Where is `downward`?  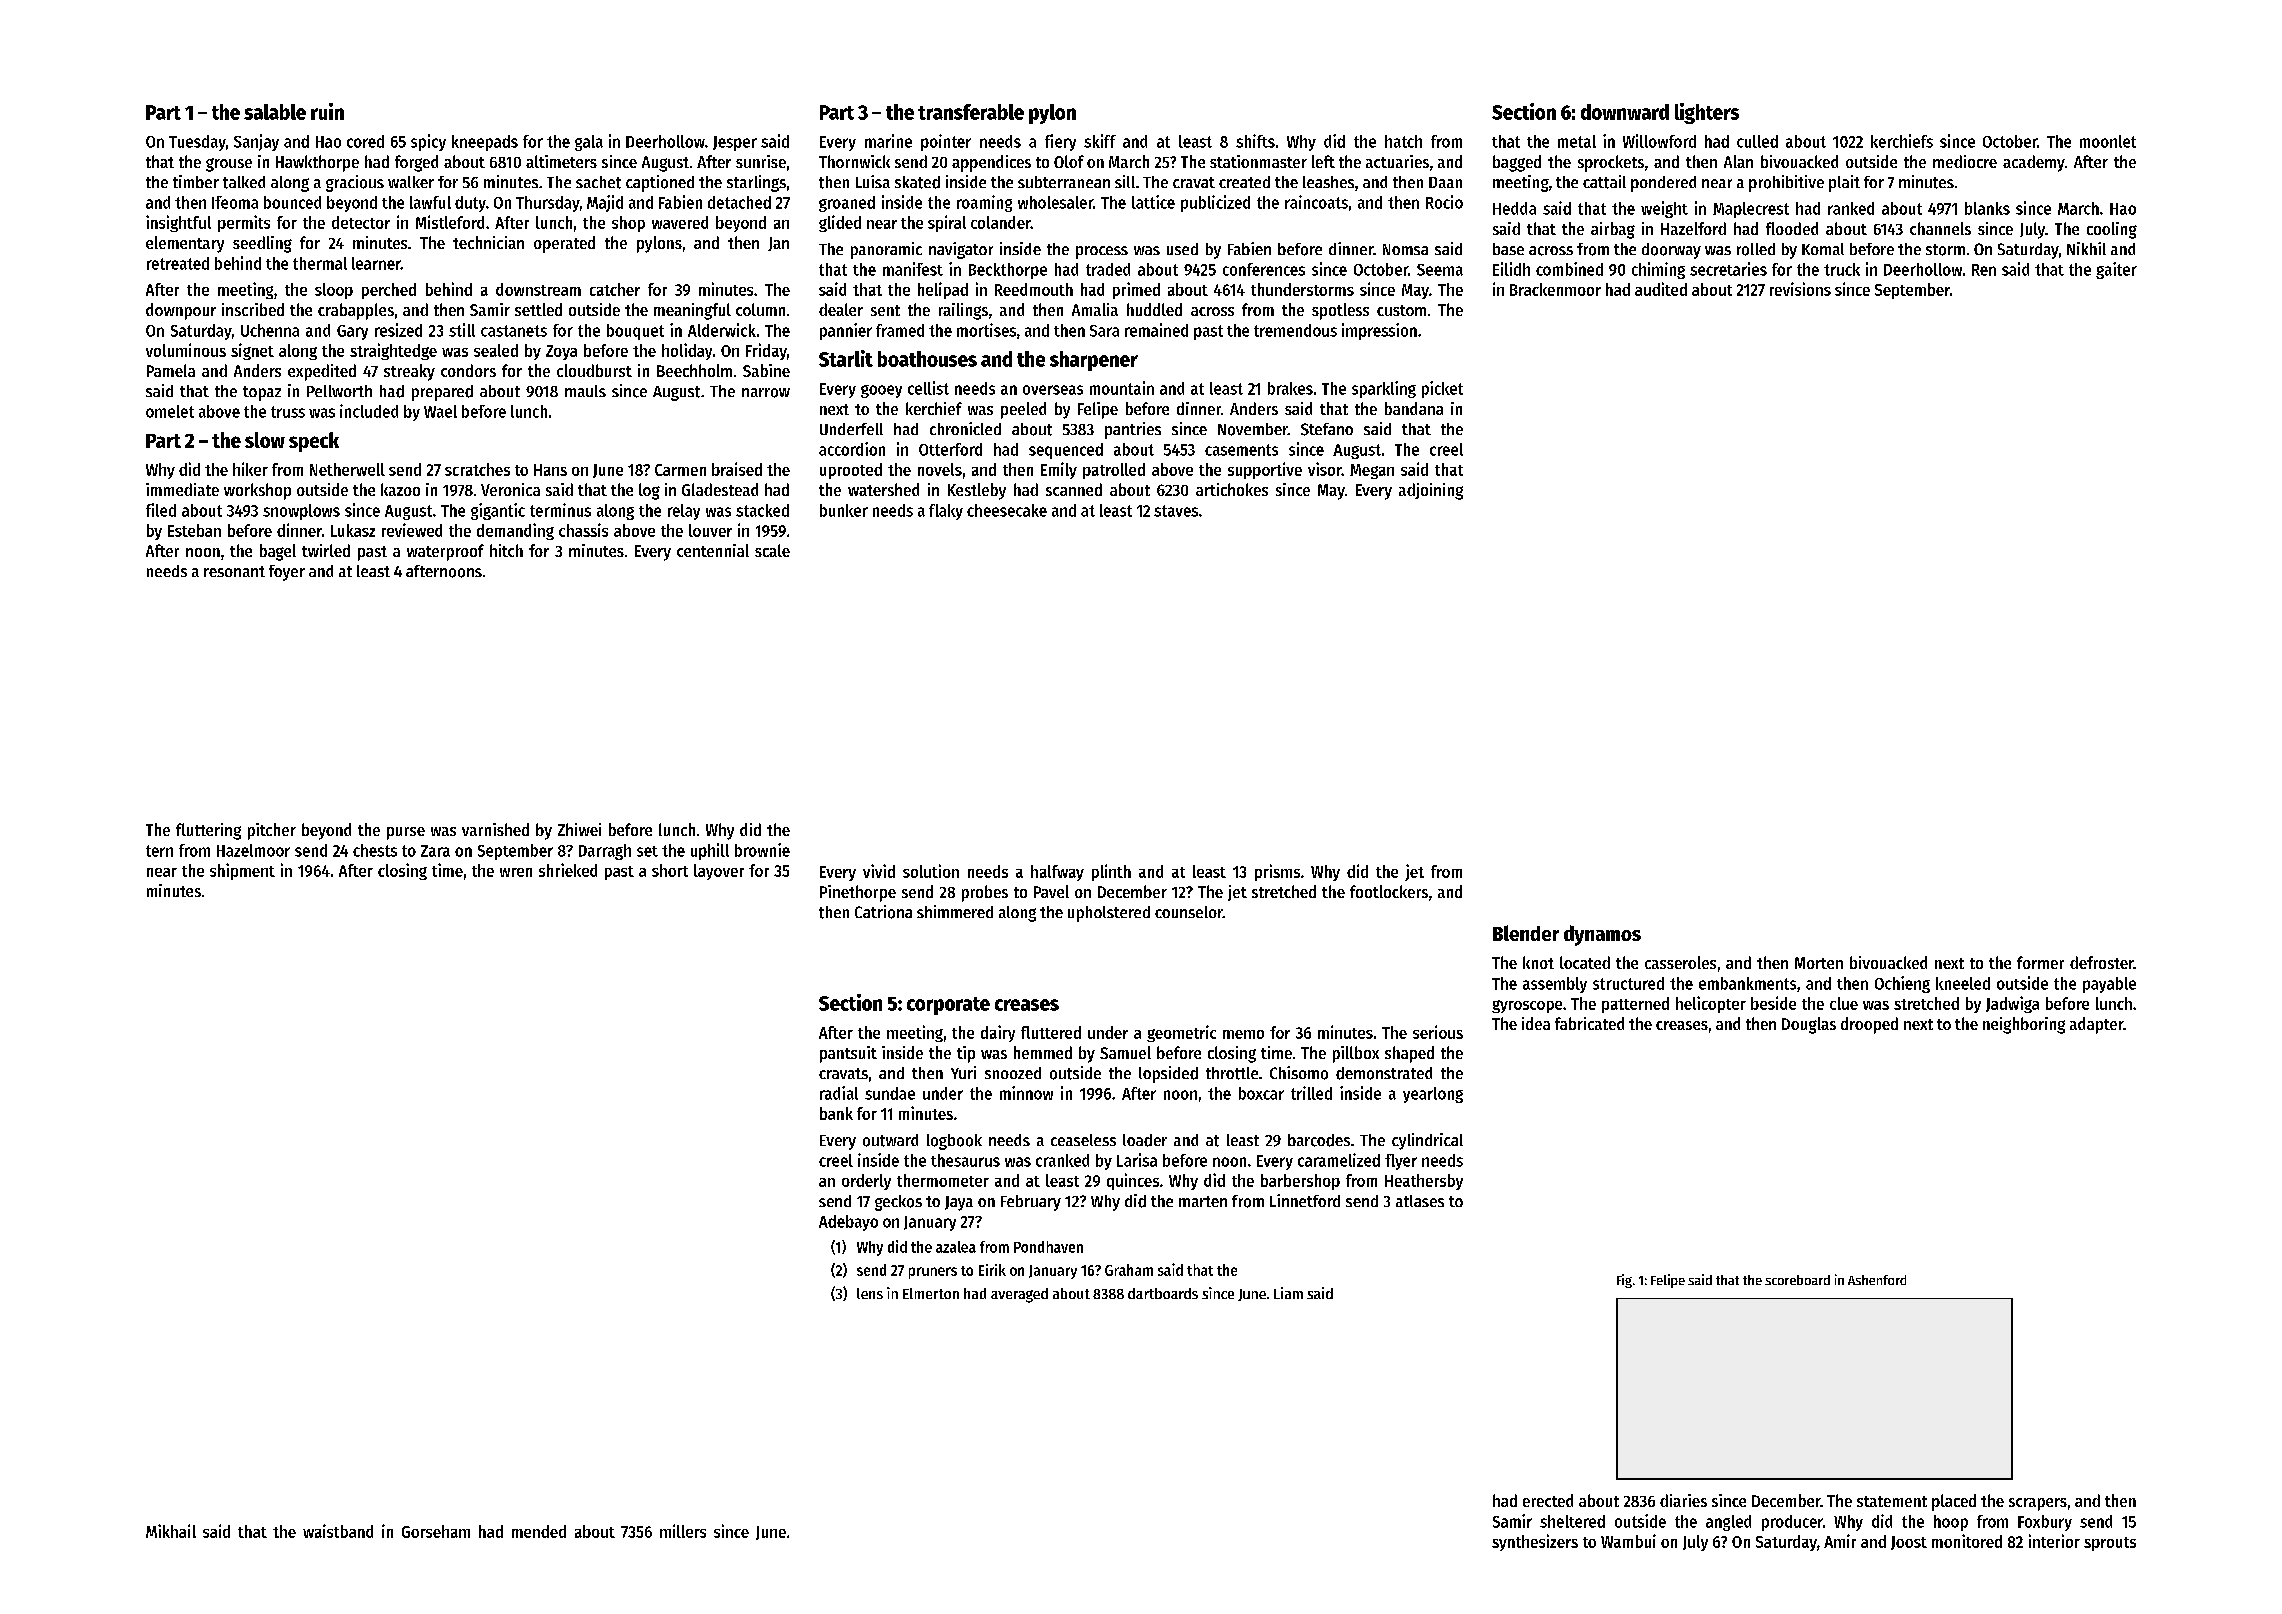 downward is located at coordinates (1625, 112).
